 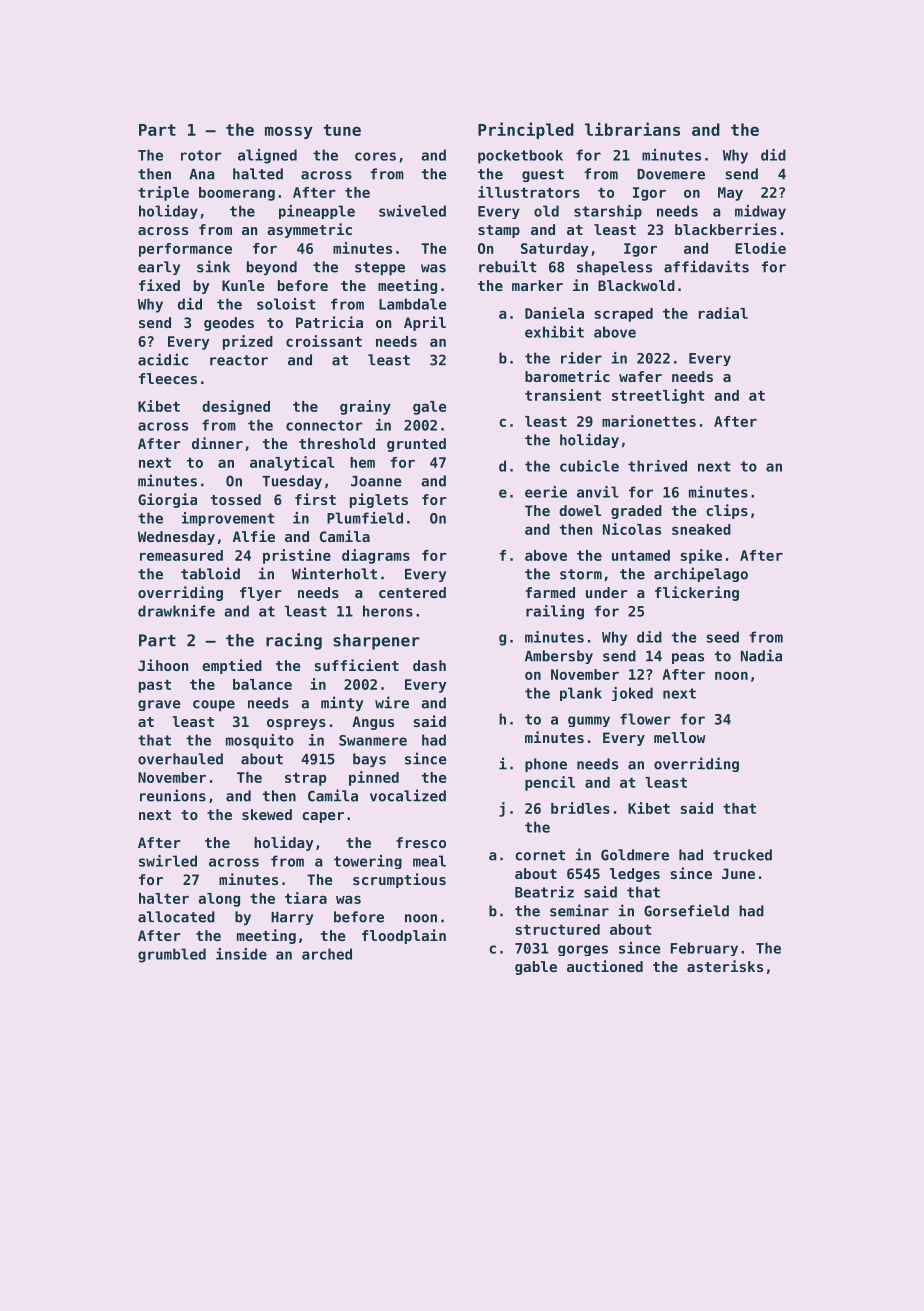 I want to click on April, so click(x=425, y=323).
